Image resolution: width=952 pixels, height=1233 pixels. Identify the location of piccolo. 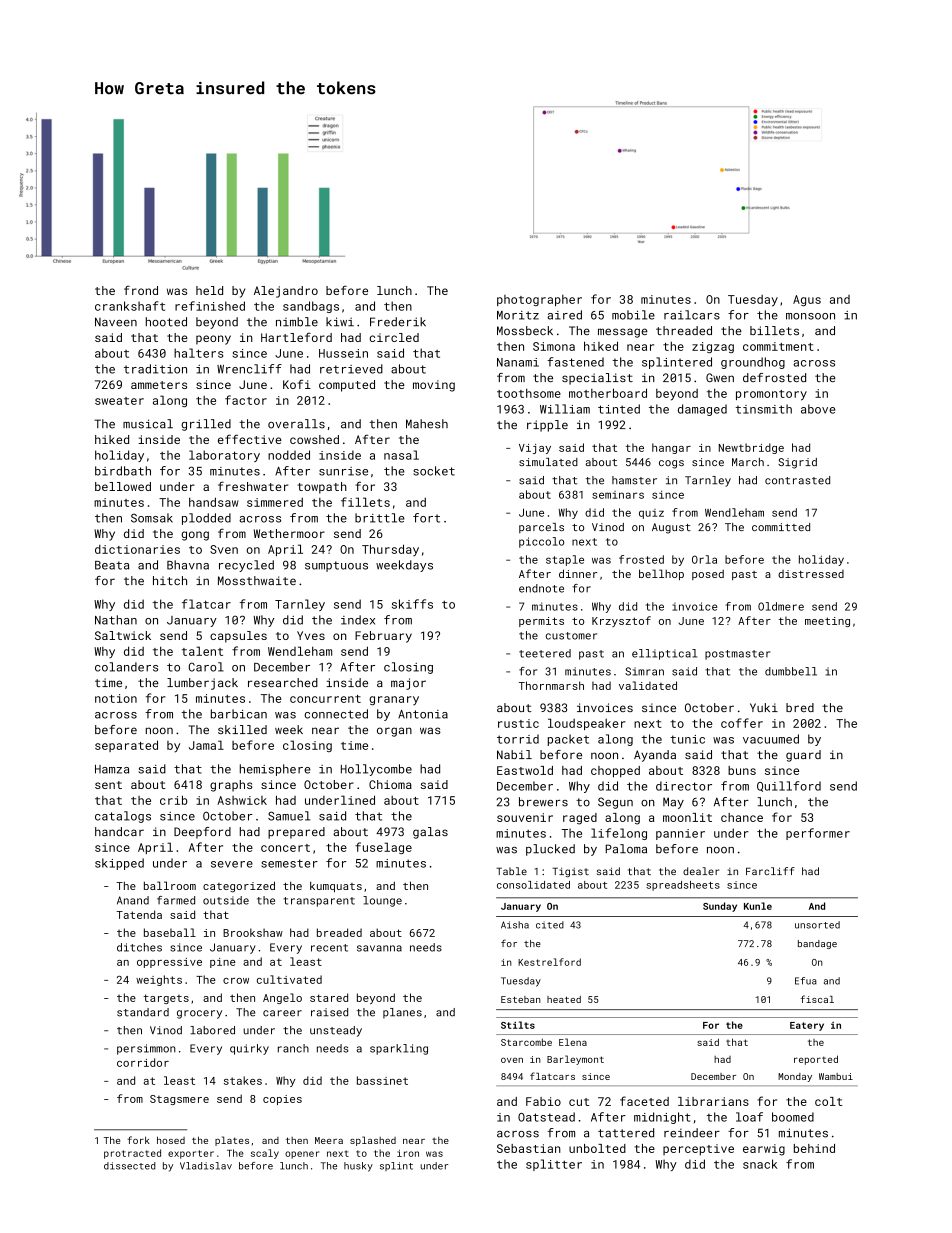
(541, 542).
